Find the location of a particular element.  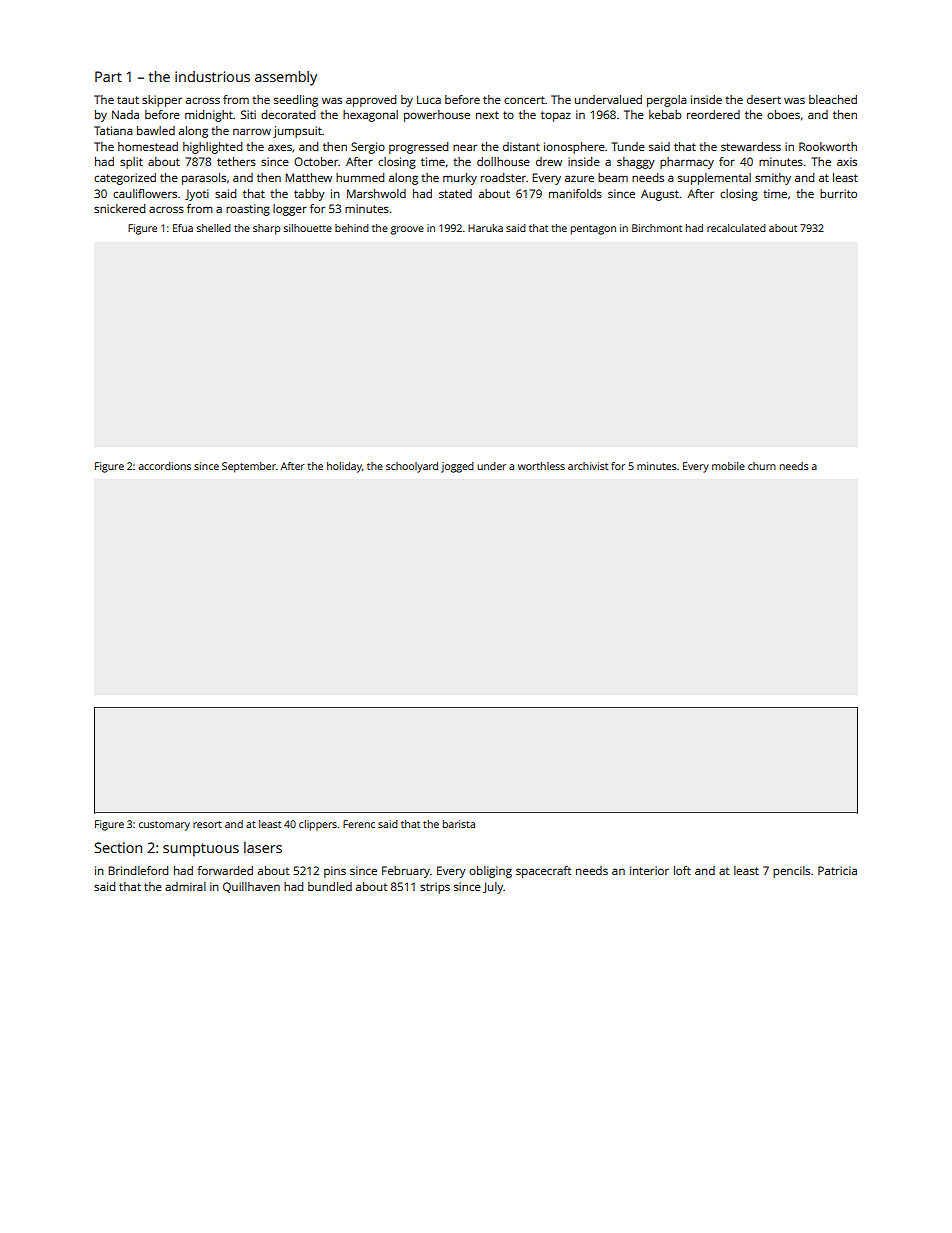

Luca is located at coordinates (429, 99).
